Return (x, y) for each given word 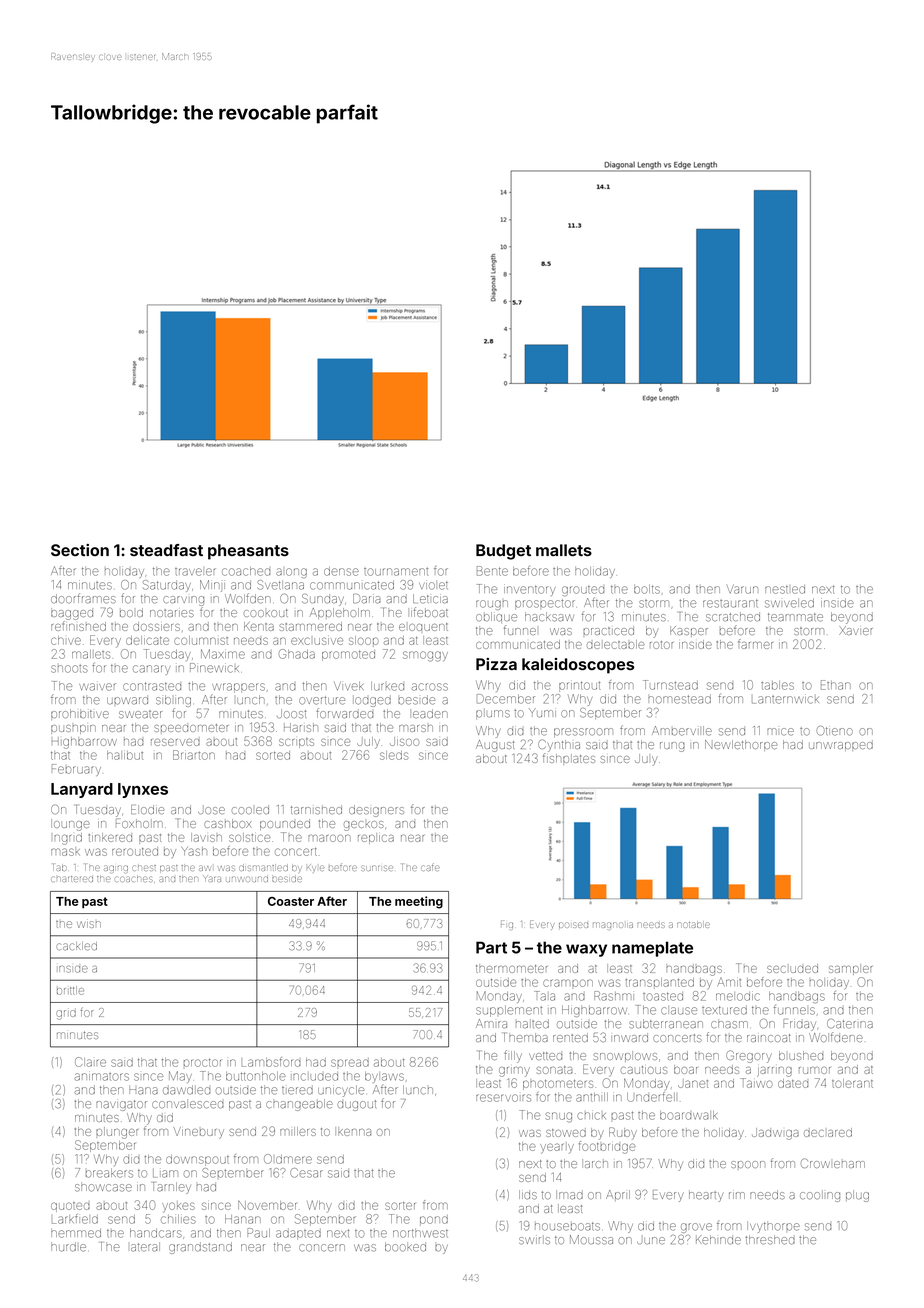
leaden (430, 713)
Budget (503, 552)
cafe (430, 867)
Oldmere (288, 1159)
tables (777, 685)
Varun (742, 589)
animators (102, 1077)
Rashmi (614, 996)
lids (528, 1195)
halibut (125, 755)
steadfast (166, 550)
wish (89, 924)
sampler (850, 969)
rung (672, 747)
